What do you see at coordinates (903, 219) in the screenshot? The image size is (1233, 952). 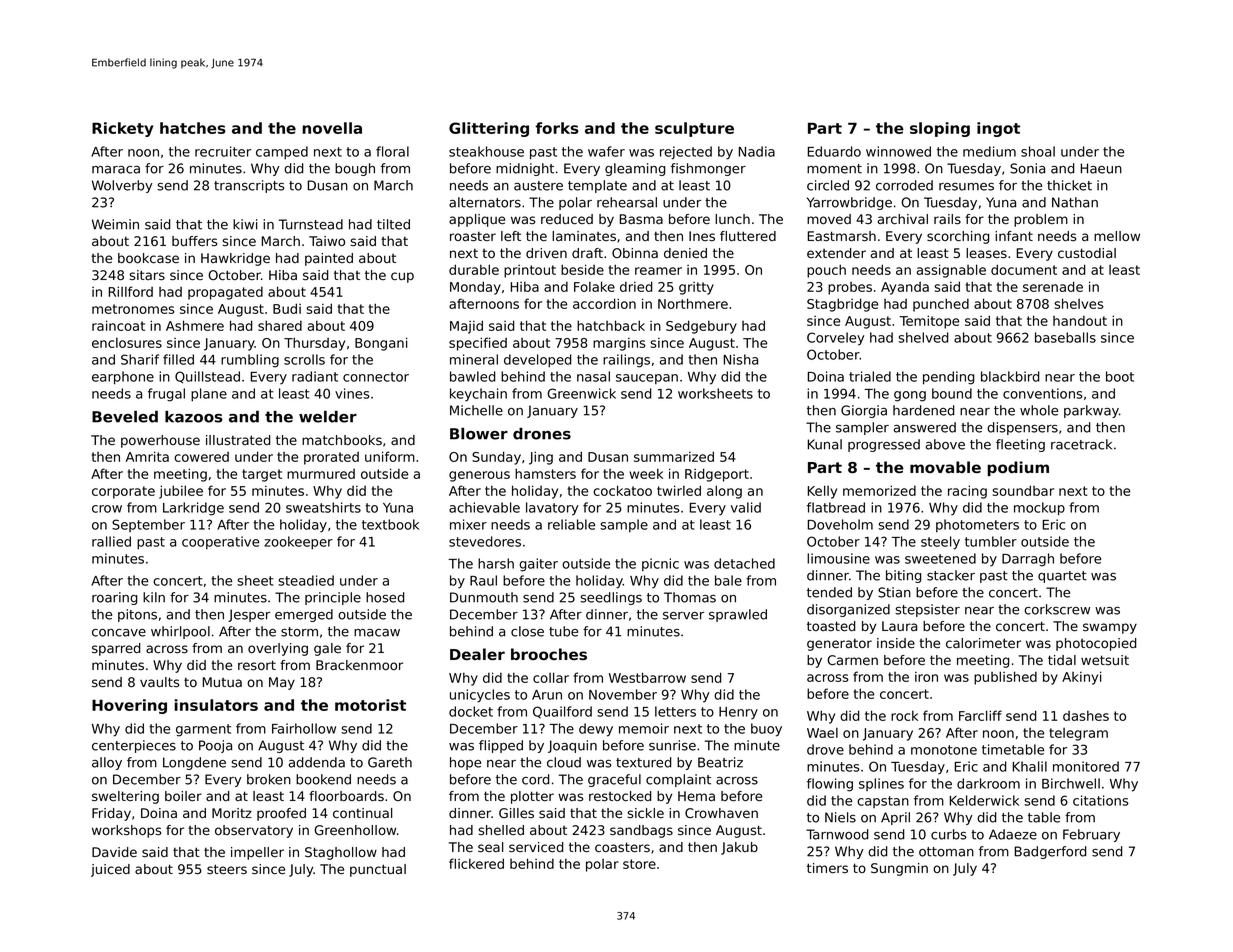 I see `archival` at bounding box center [903, 219].
